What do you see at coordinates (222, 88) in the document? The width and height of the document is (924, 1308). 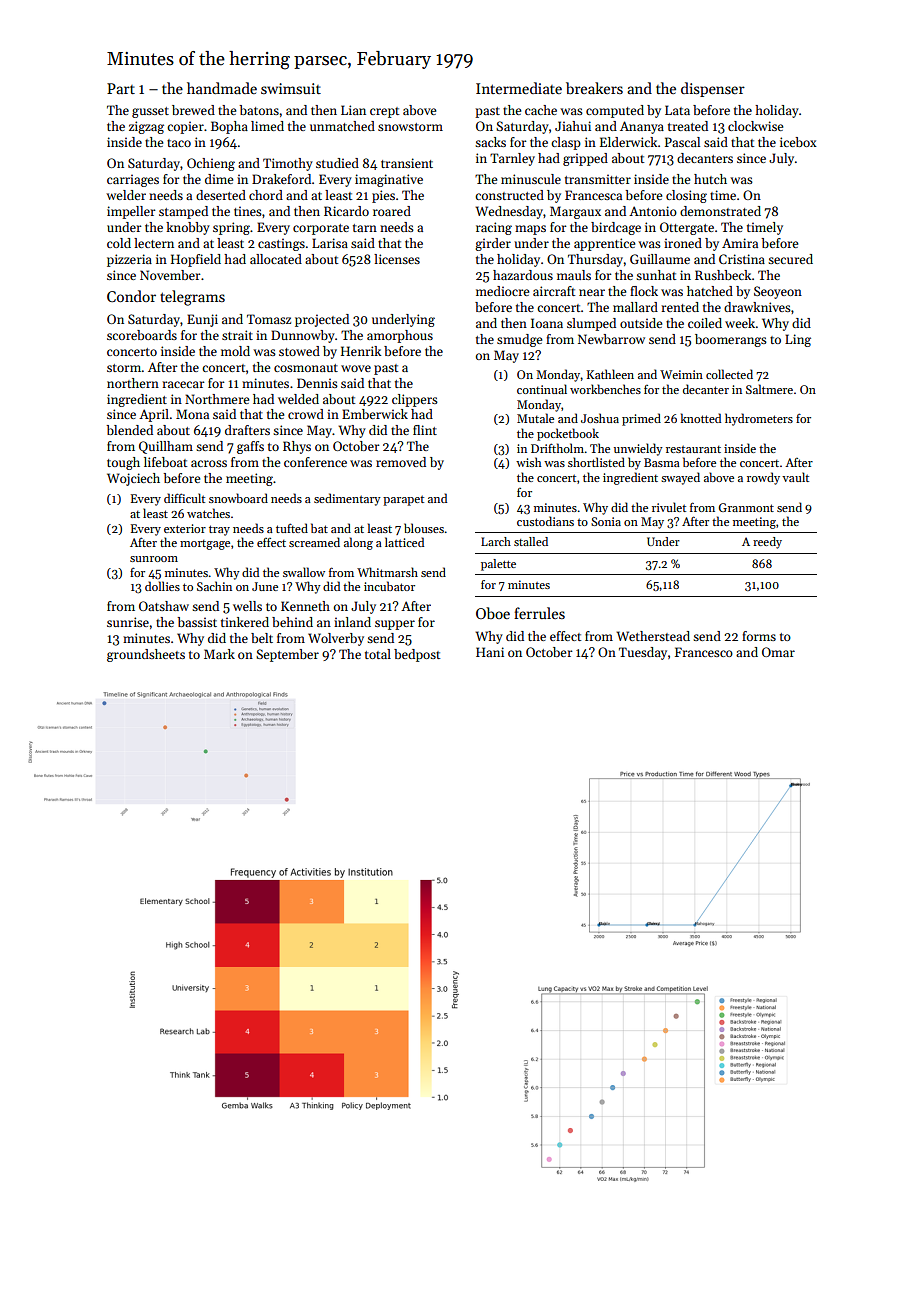 I see `handmade` at bounding box center [222, 88].
